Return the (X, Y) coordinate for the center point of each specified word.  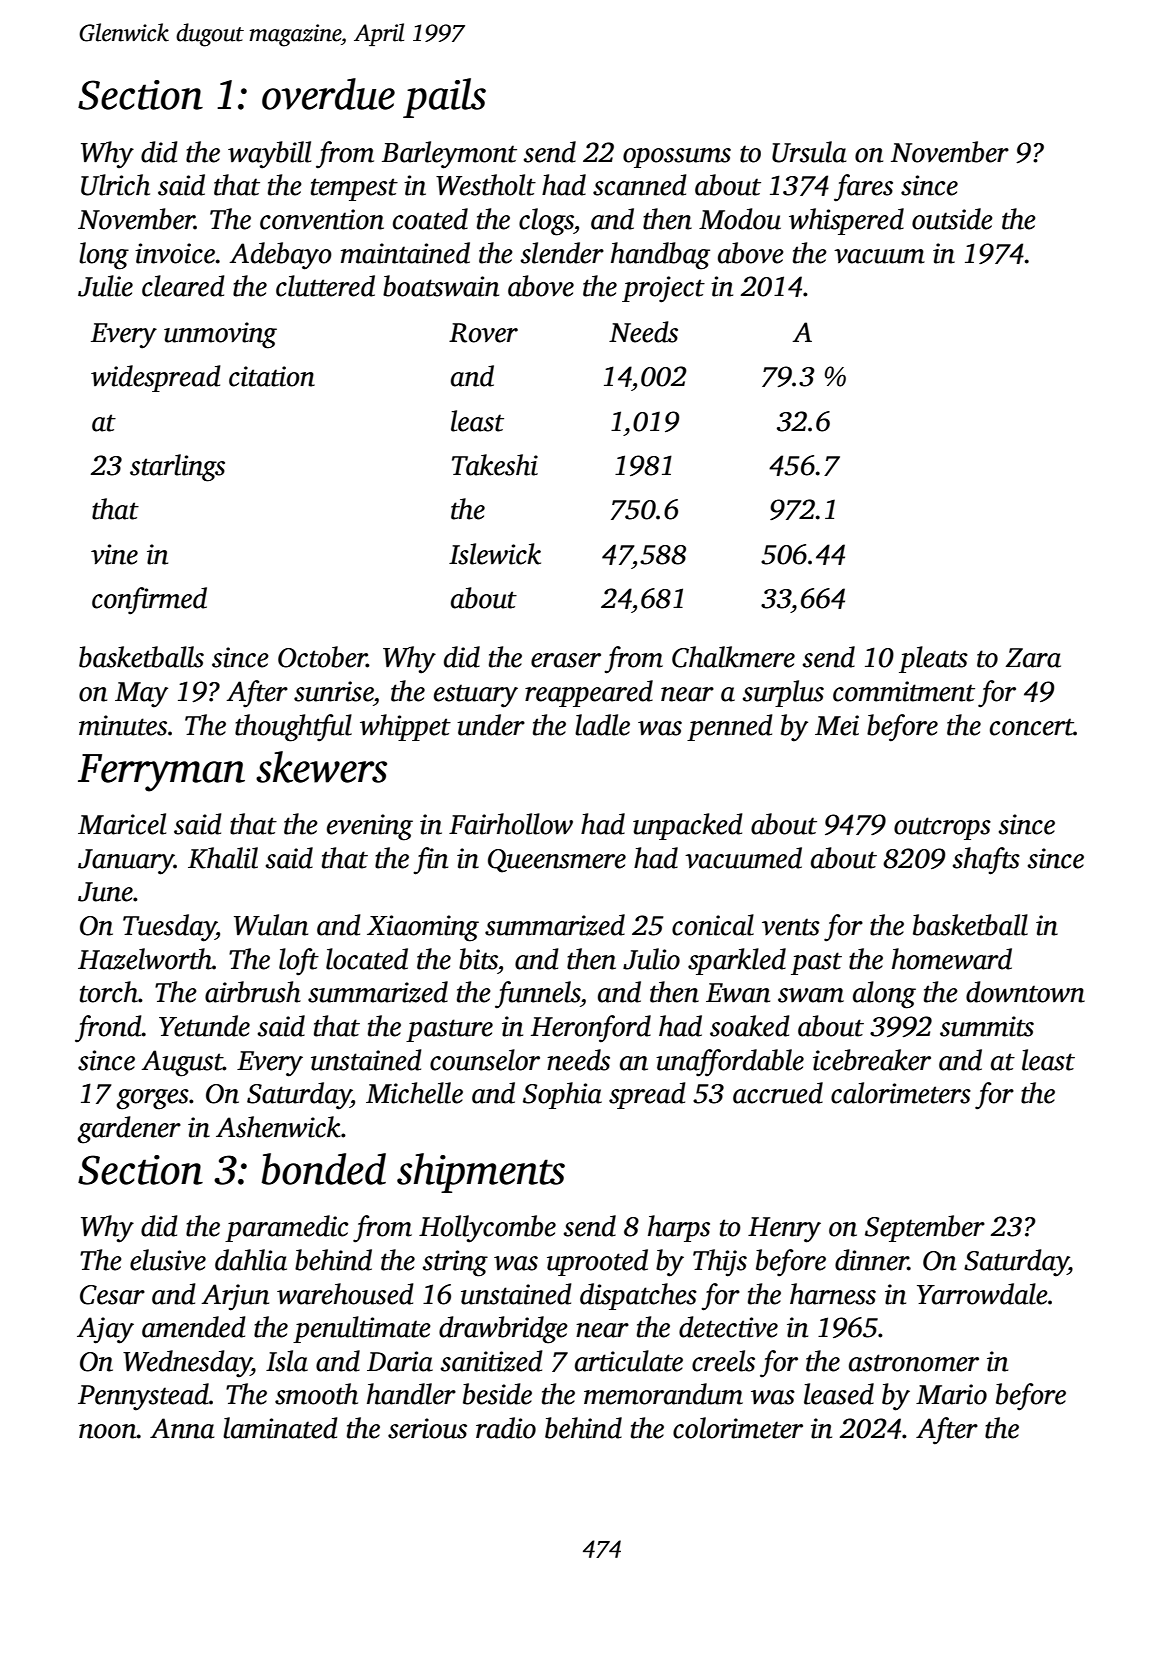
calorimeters (901, 1093)
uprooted (597, 1262)
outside (952, 219)
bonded (323, 1169)
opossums (677, 158)
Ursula (809, 152)
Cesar (112, 1295)
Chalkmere (733, 657)
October (322, 657)
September (925, 1228)
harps (679, 1228)
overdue (328, 94)
